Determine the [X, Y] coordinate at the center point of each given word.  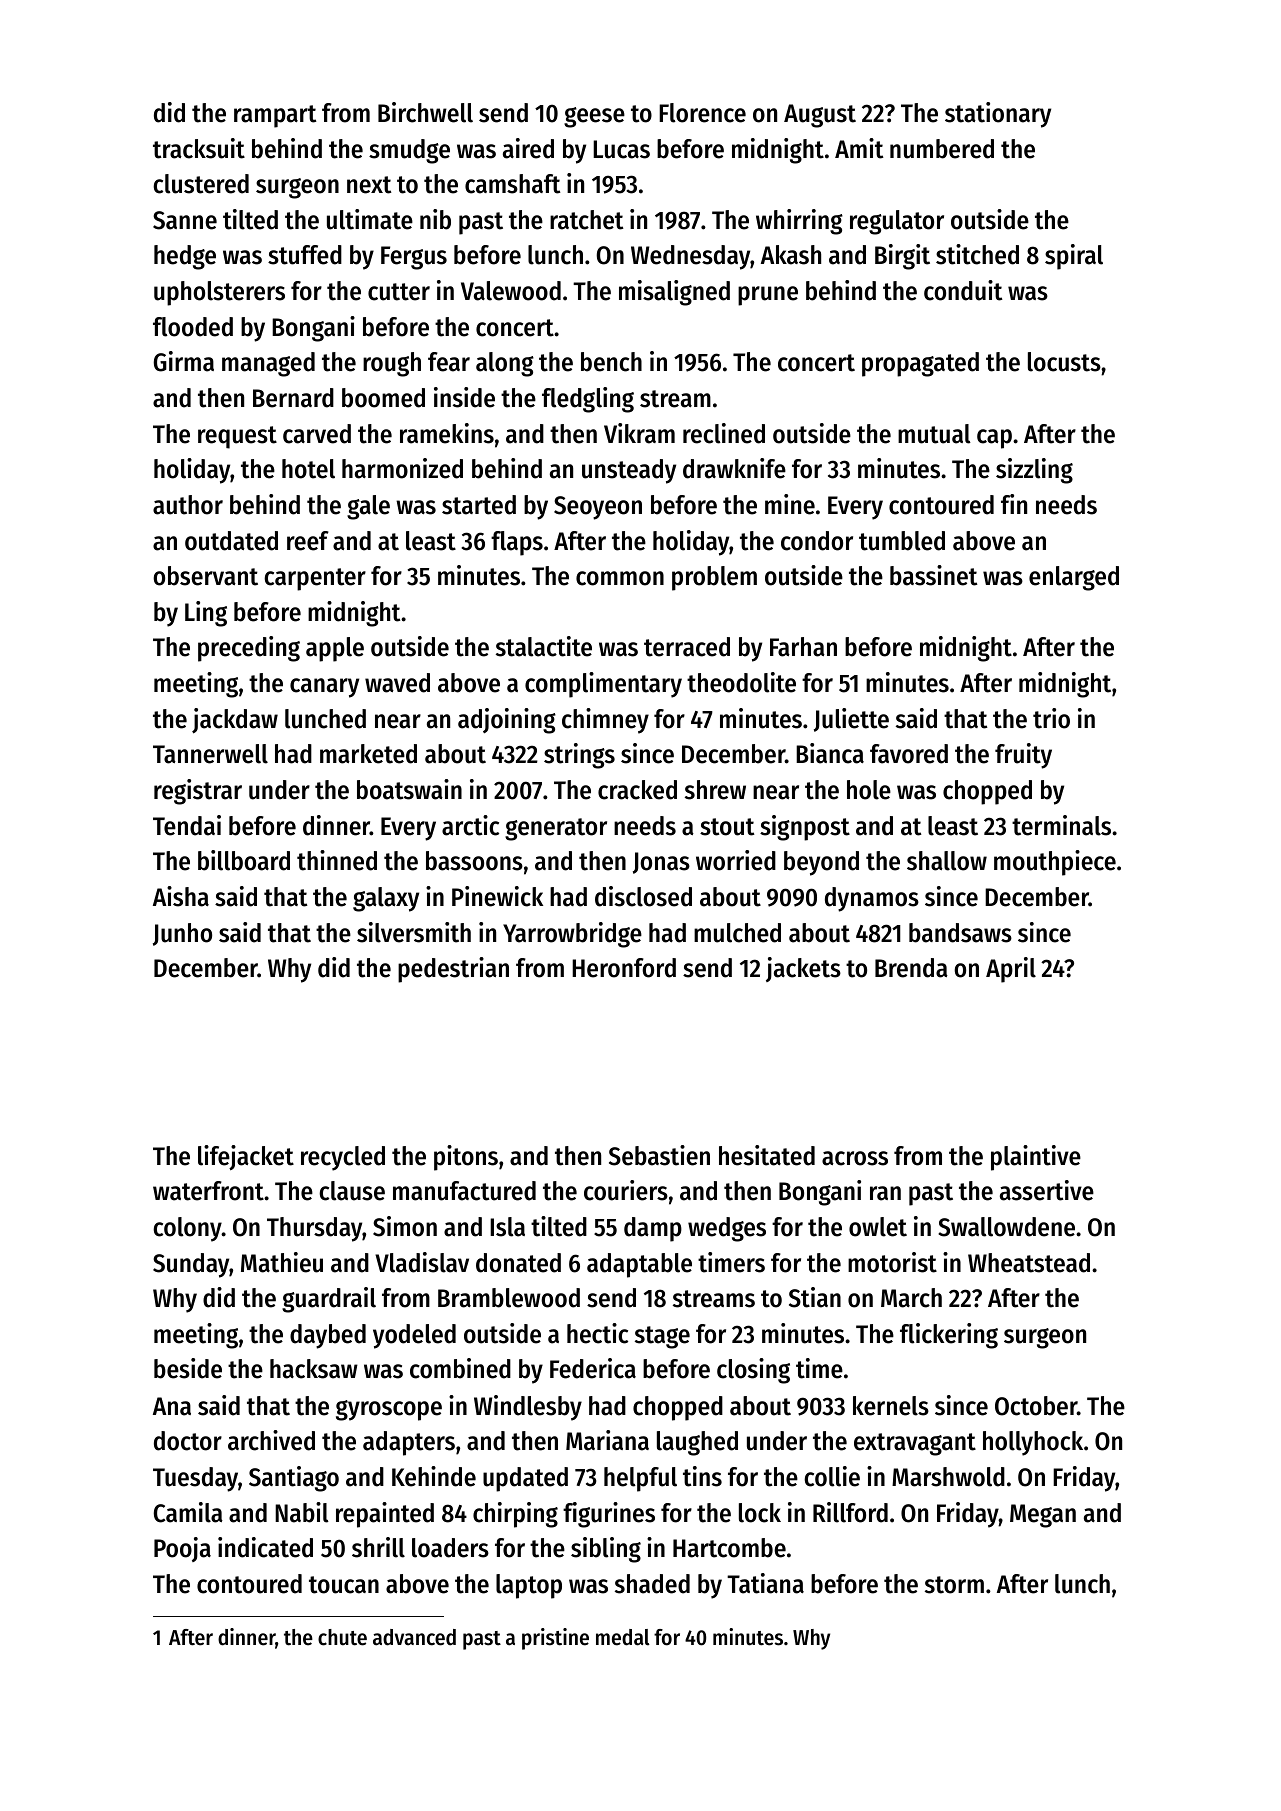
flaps [517, 543]
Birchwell [425, 112]
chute [342, 1637]
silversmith [414, 932]
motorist [892, 1262]
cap [994, 439]
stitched [977, 254]
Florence [702, 113]
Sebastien [659, 1155]
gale [368, 507]
